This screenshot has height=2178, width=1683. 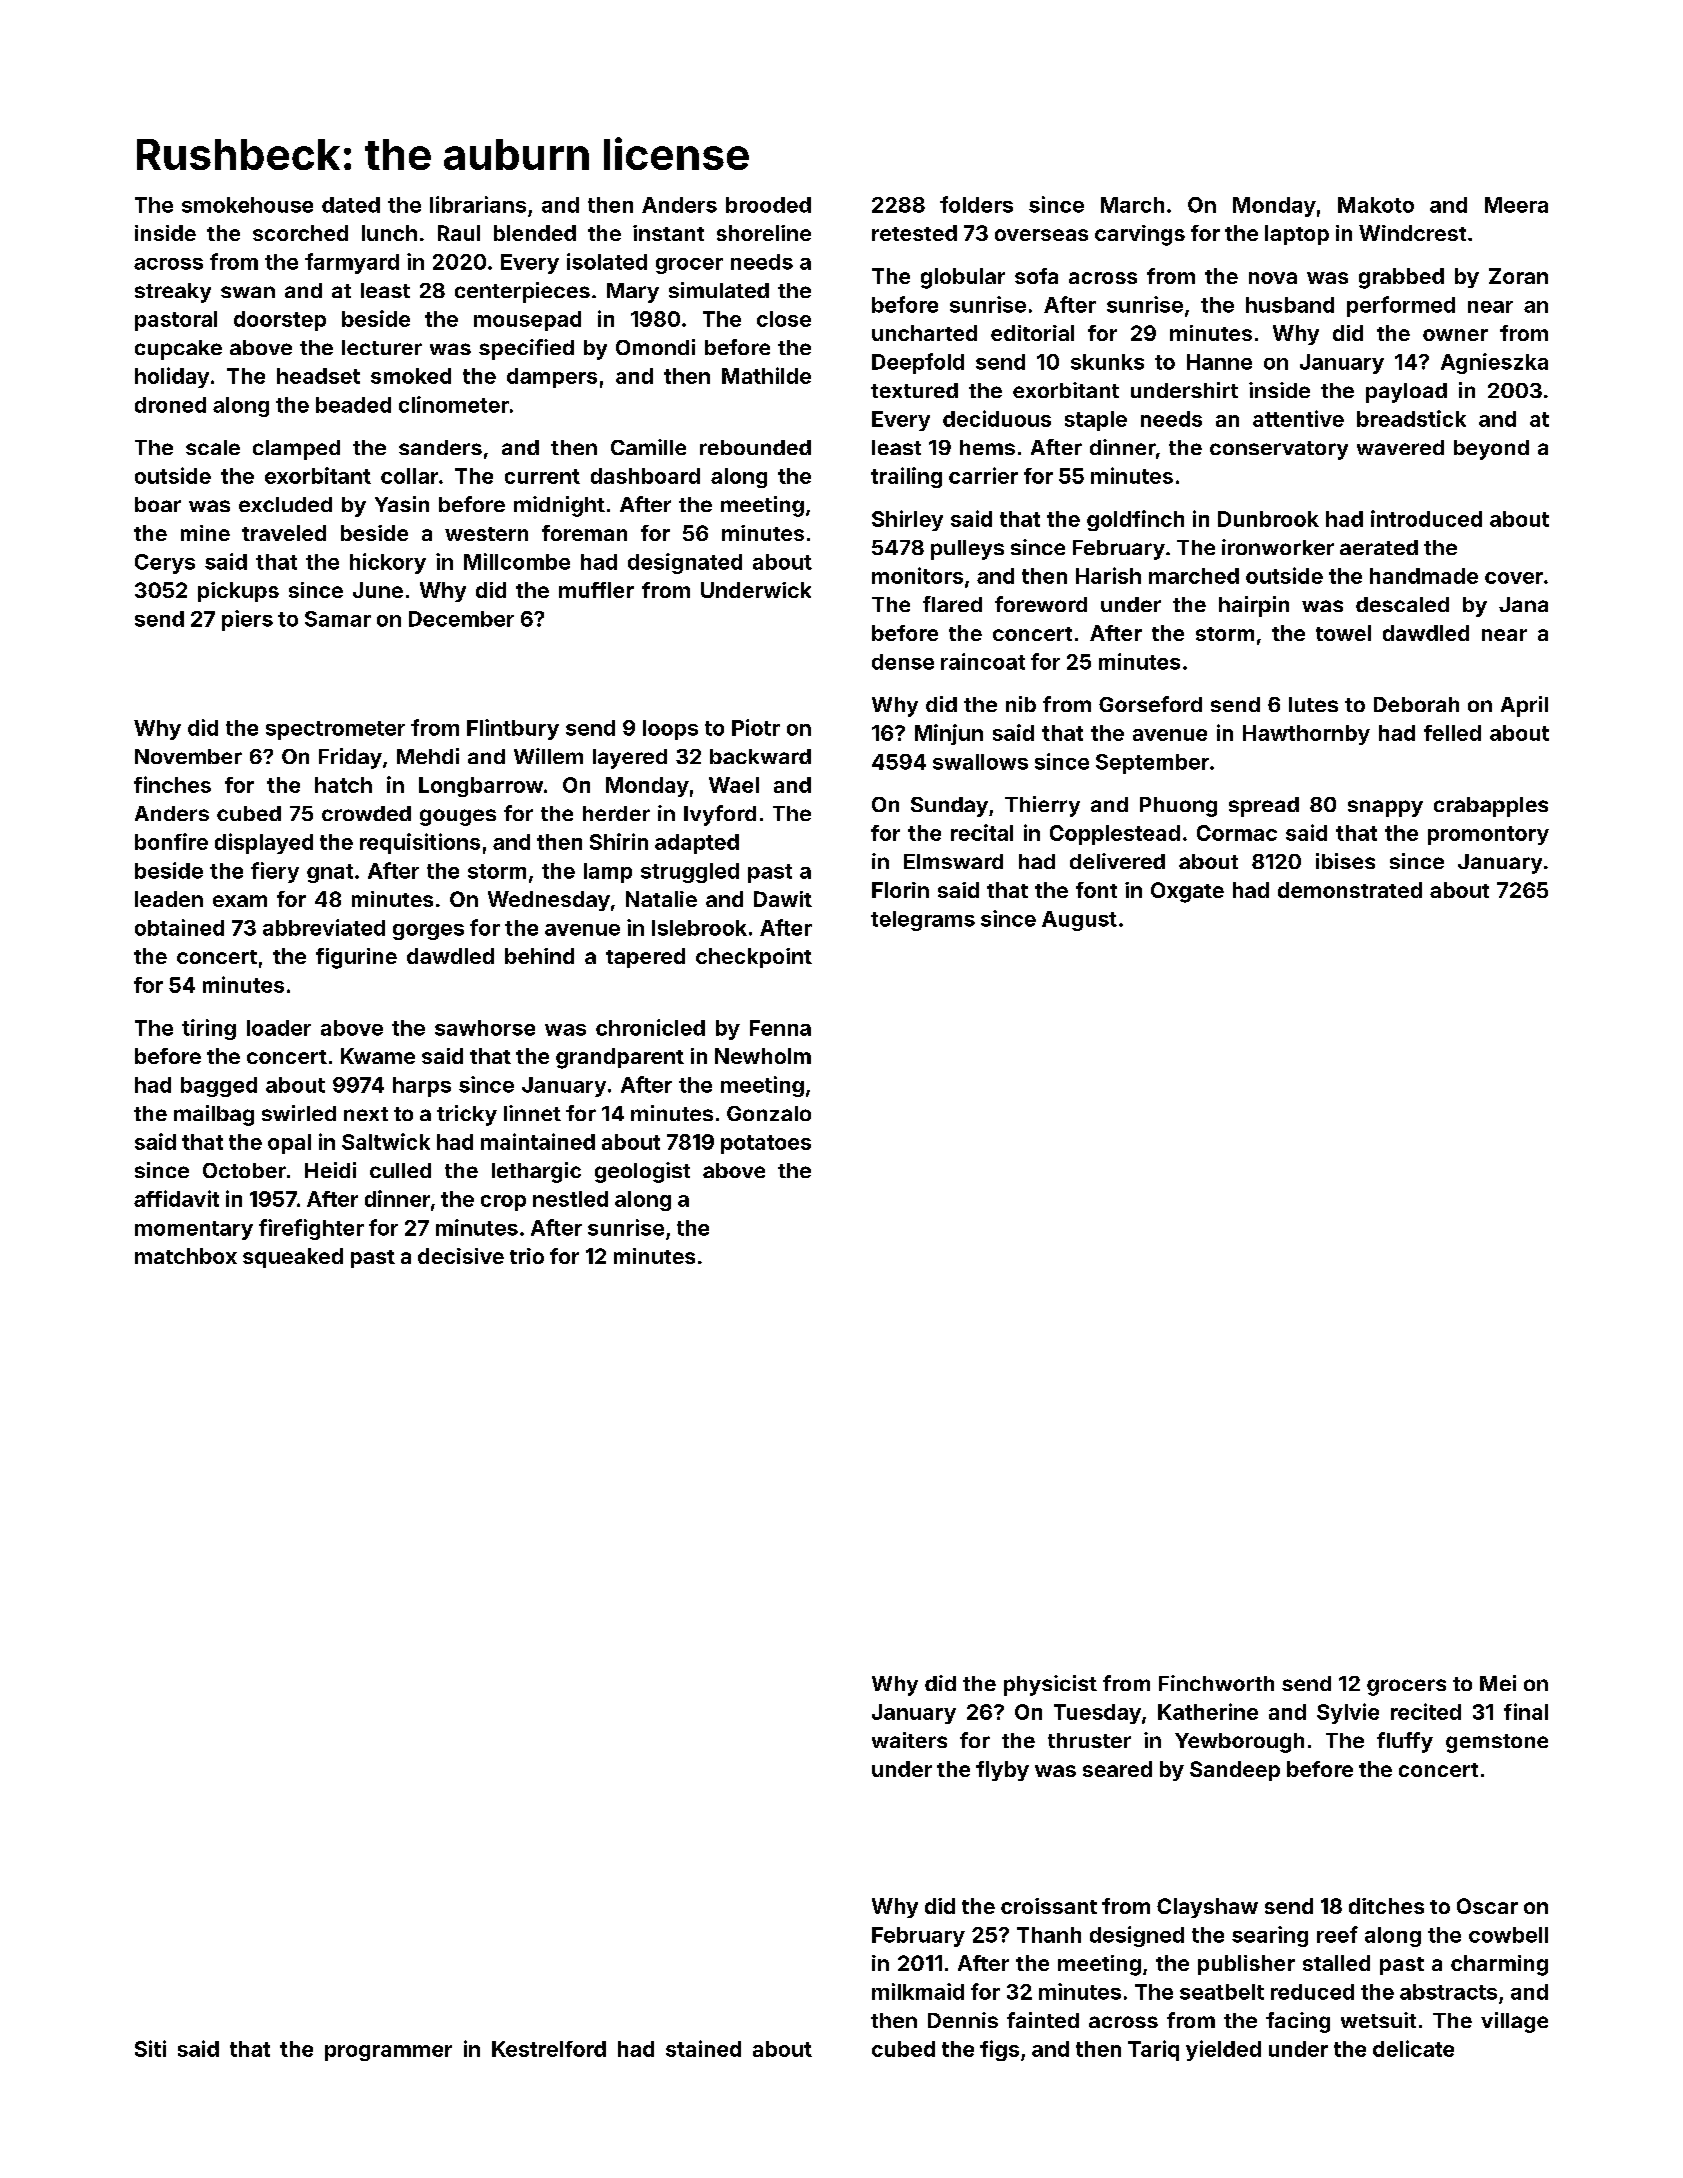 What do you see at coordinates (1518, 276) in the screenshot?
I see `Zoran` at bounding box center [1518, 276].
